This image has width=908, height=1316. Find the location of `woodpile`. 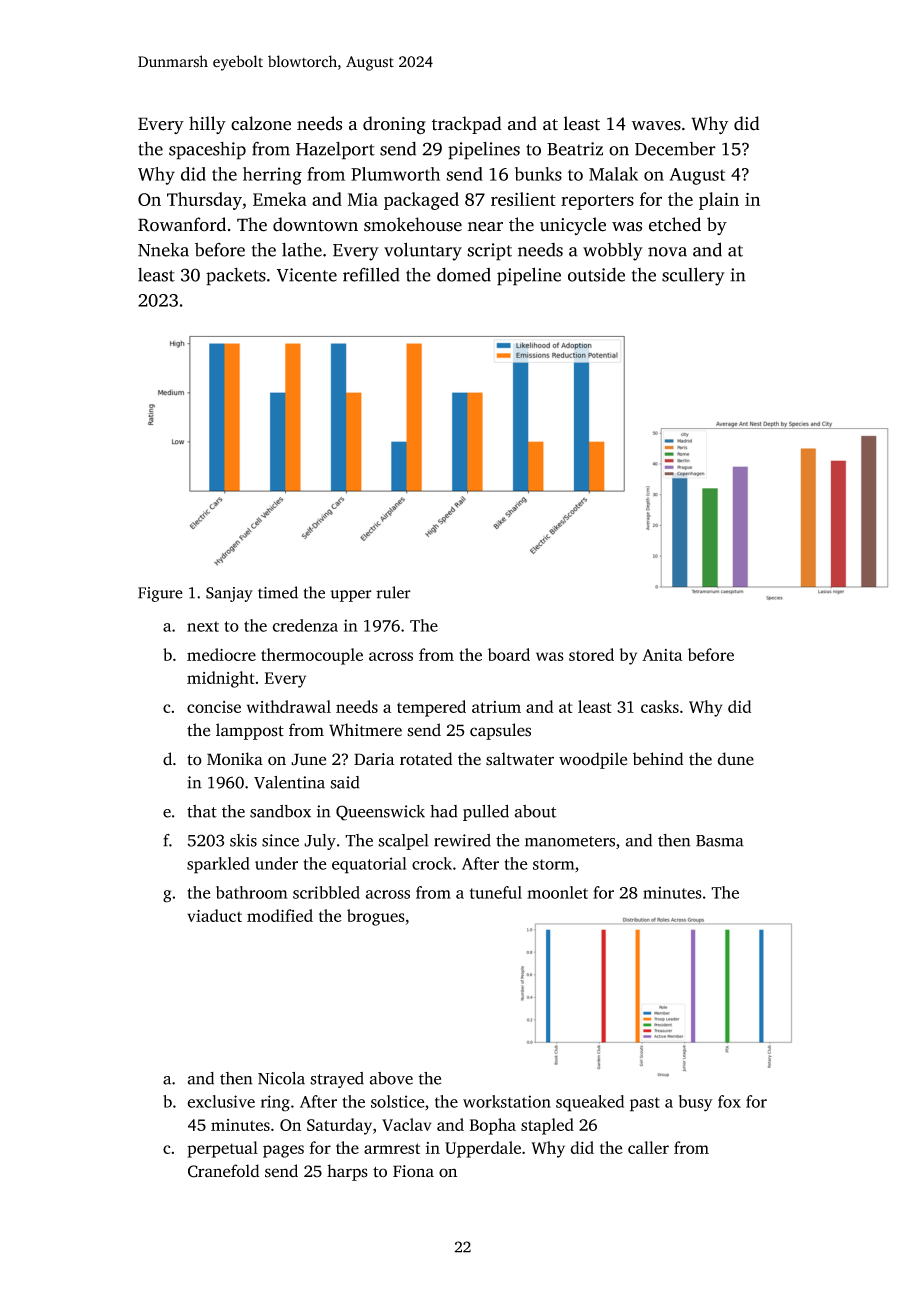

woodpile is located at coordinates (593, 760).
